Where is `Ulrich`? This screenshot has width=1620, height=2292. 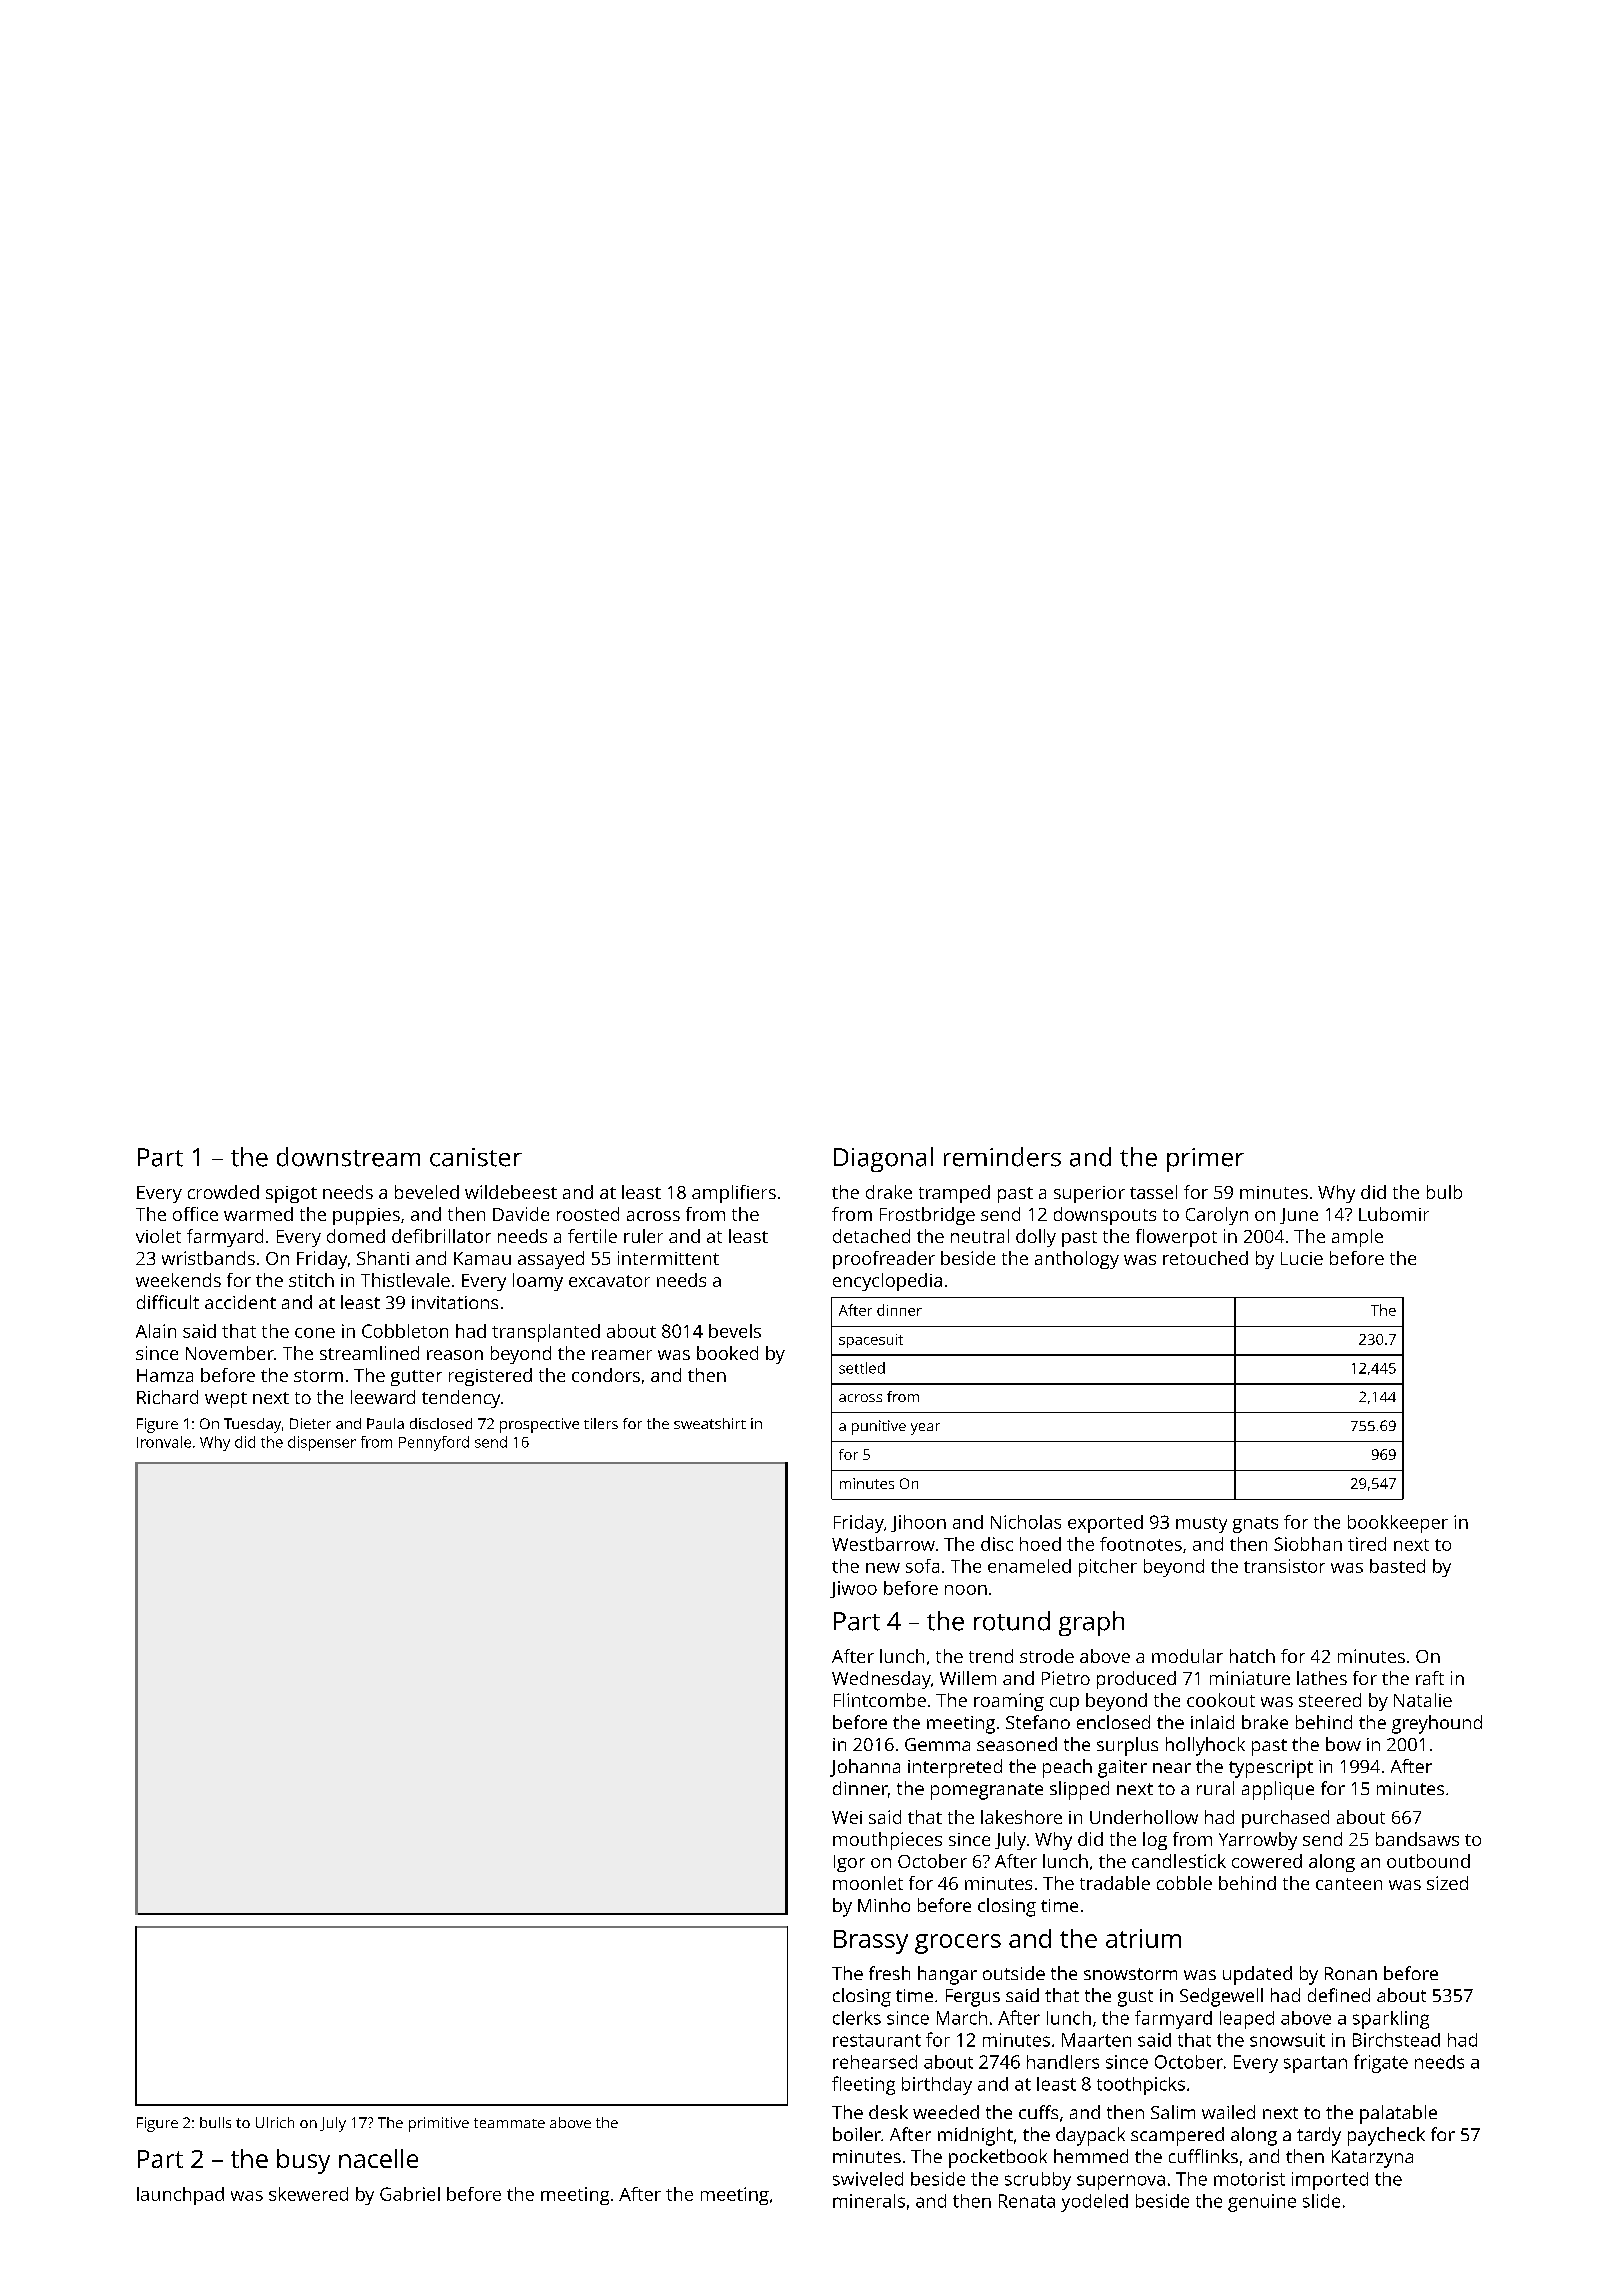 Ulrich is located at coordinates (275, 2122).
